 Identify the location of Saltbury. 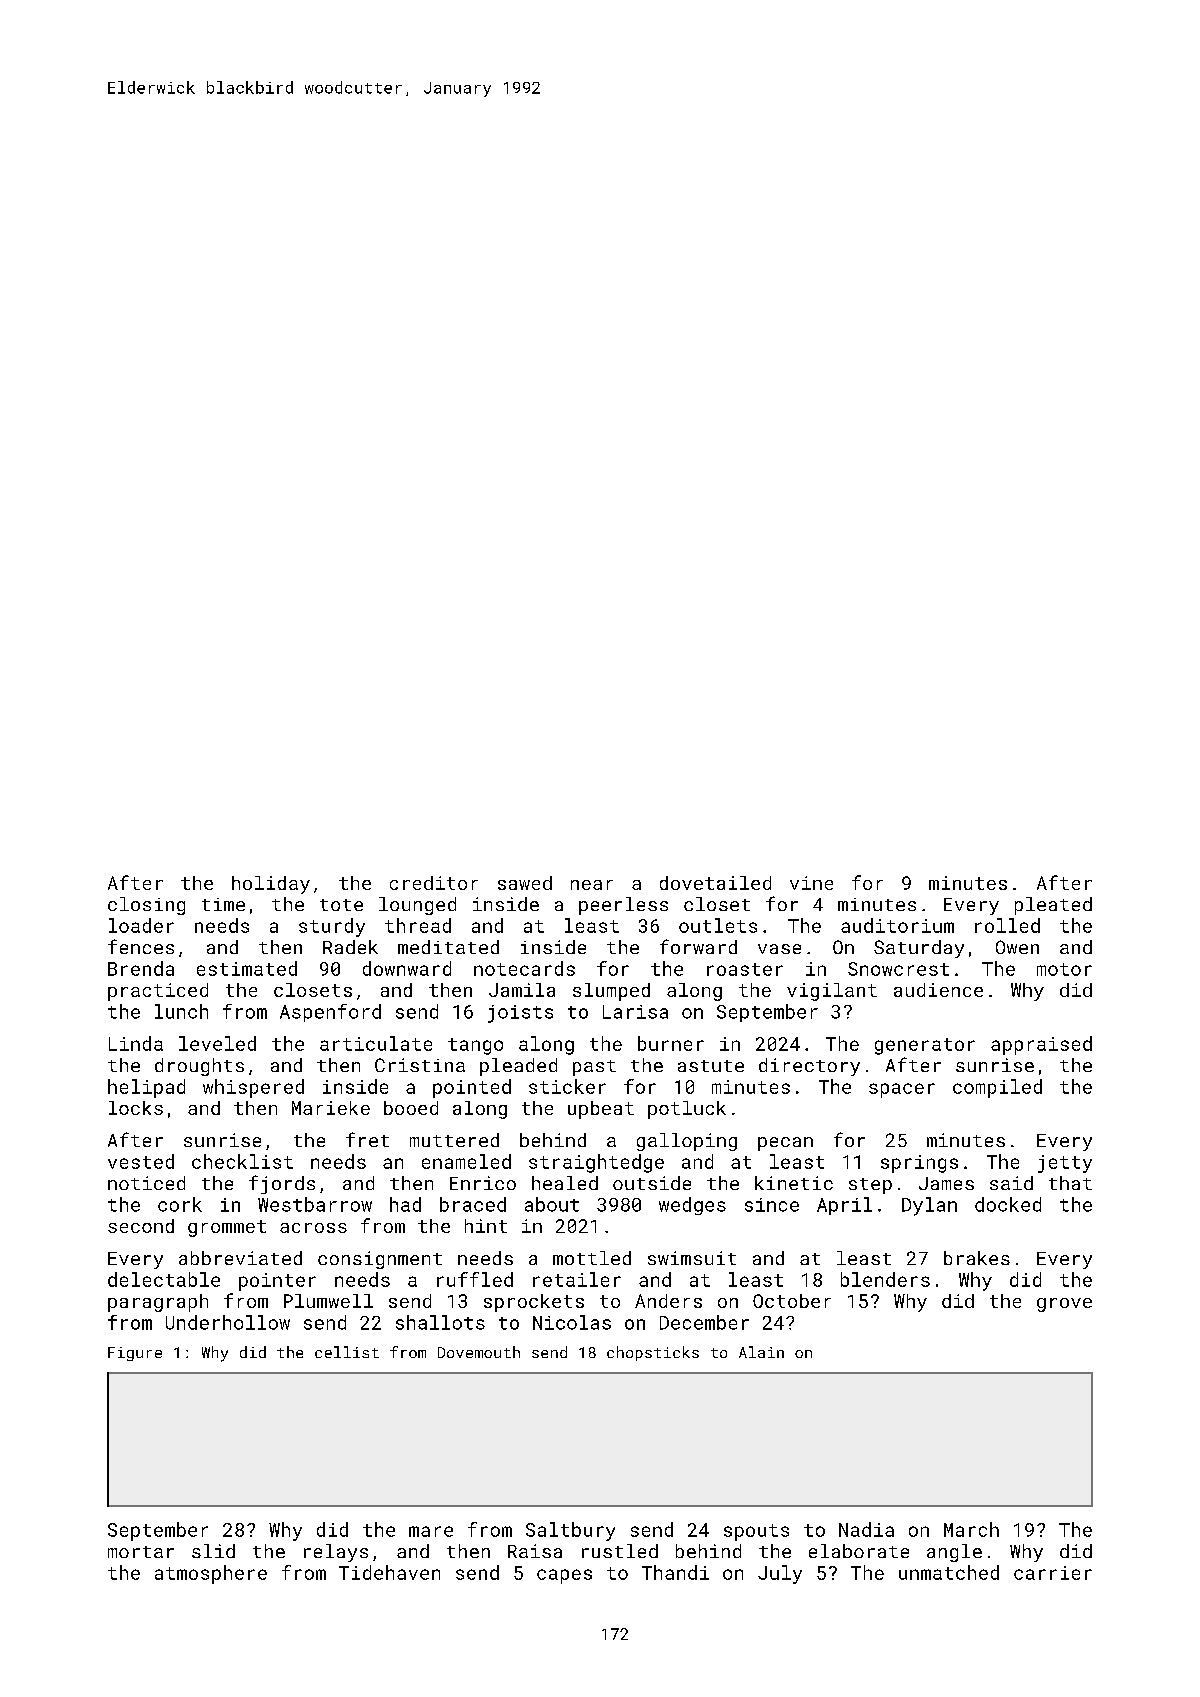
(570, 1531).
